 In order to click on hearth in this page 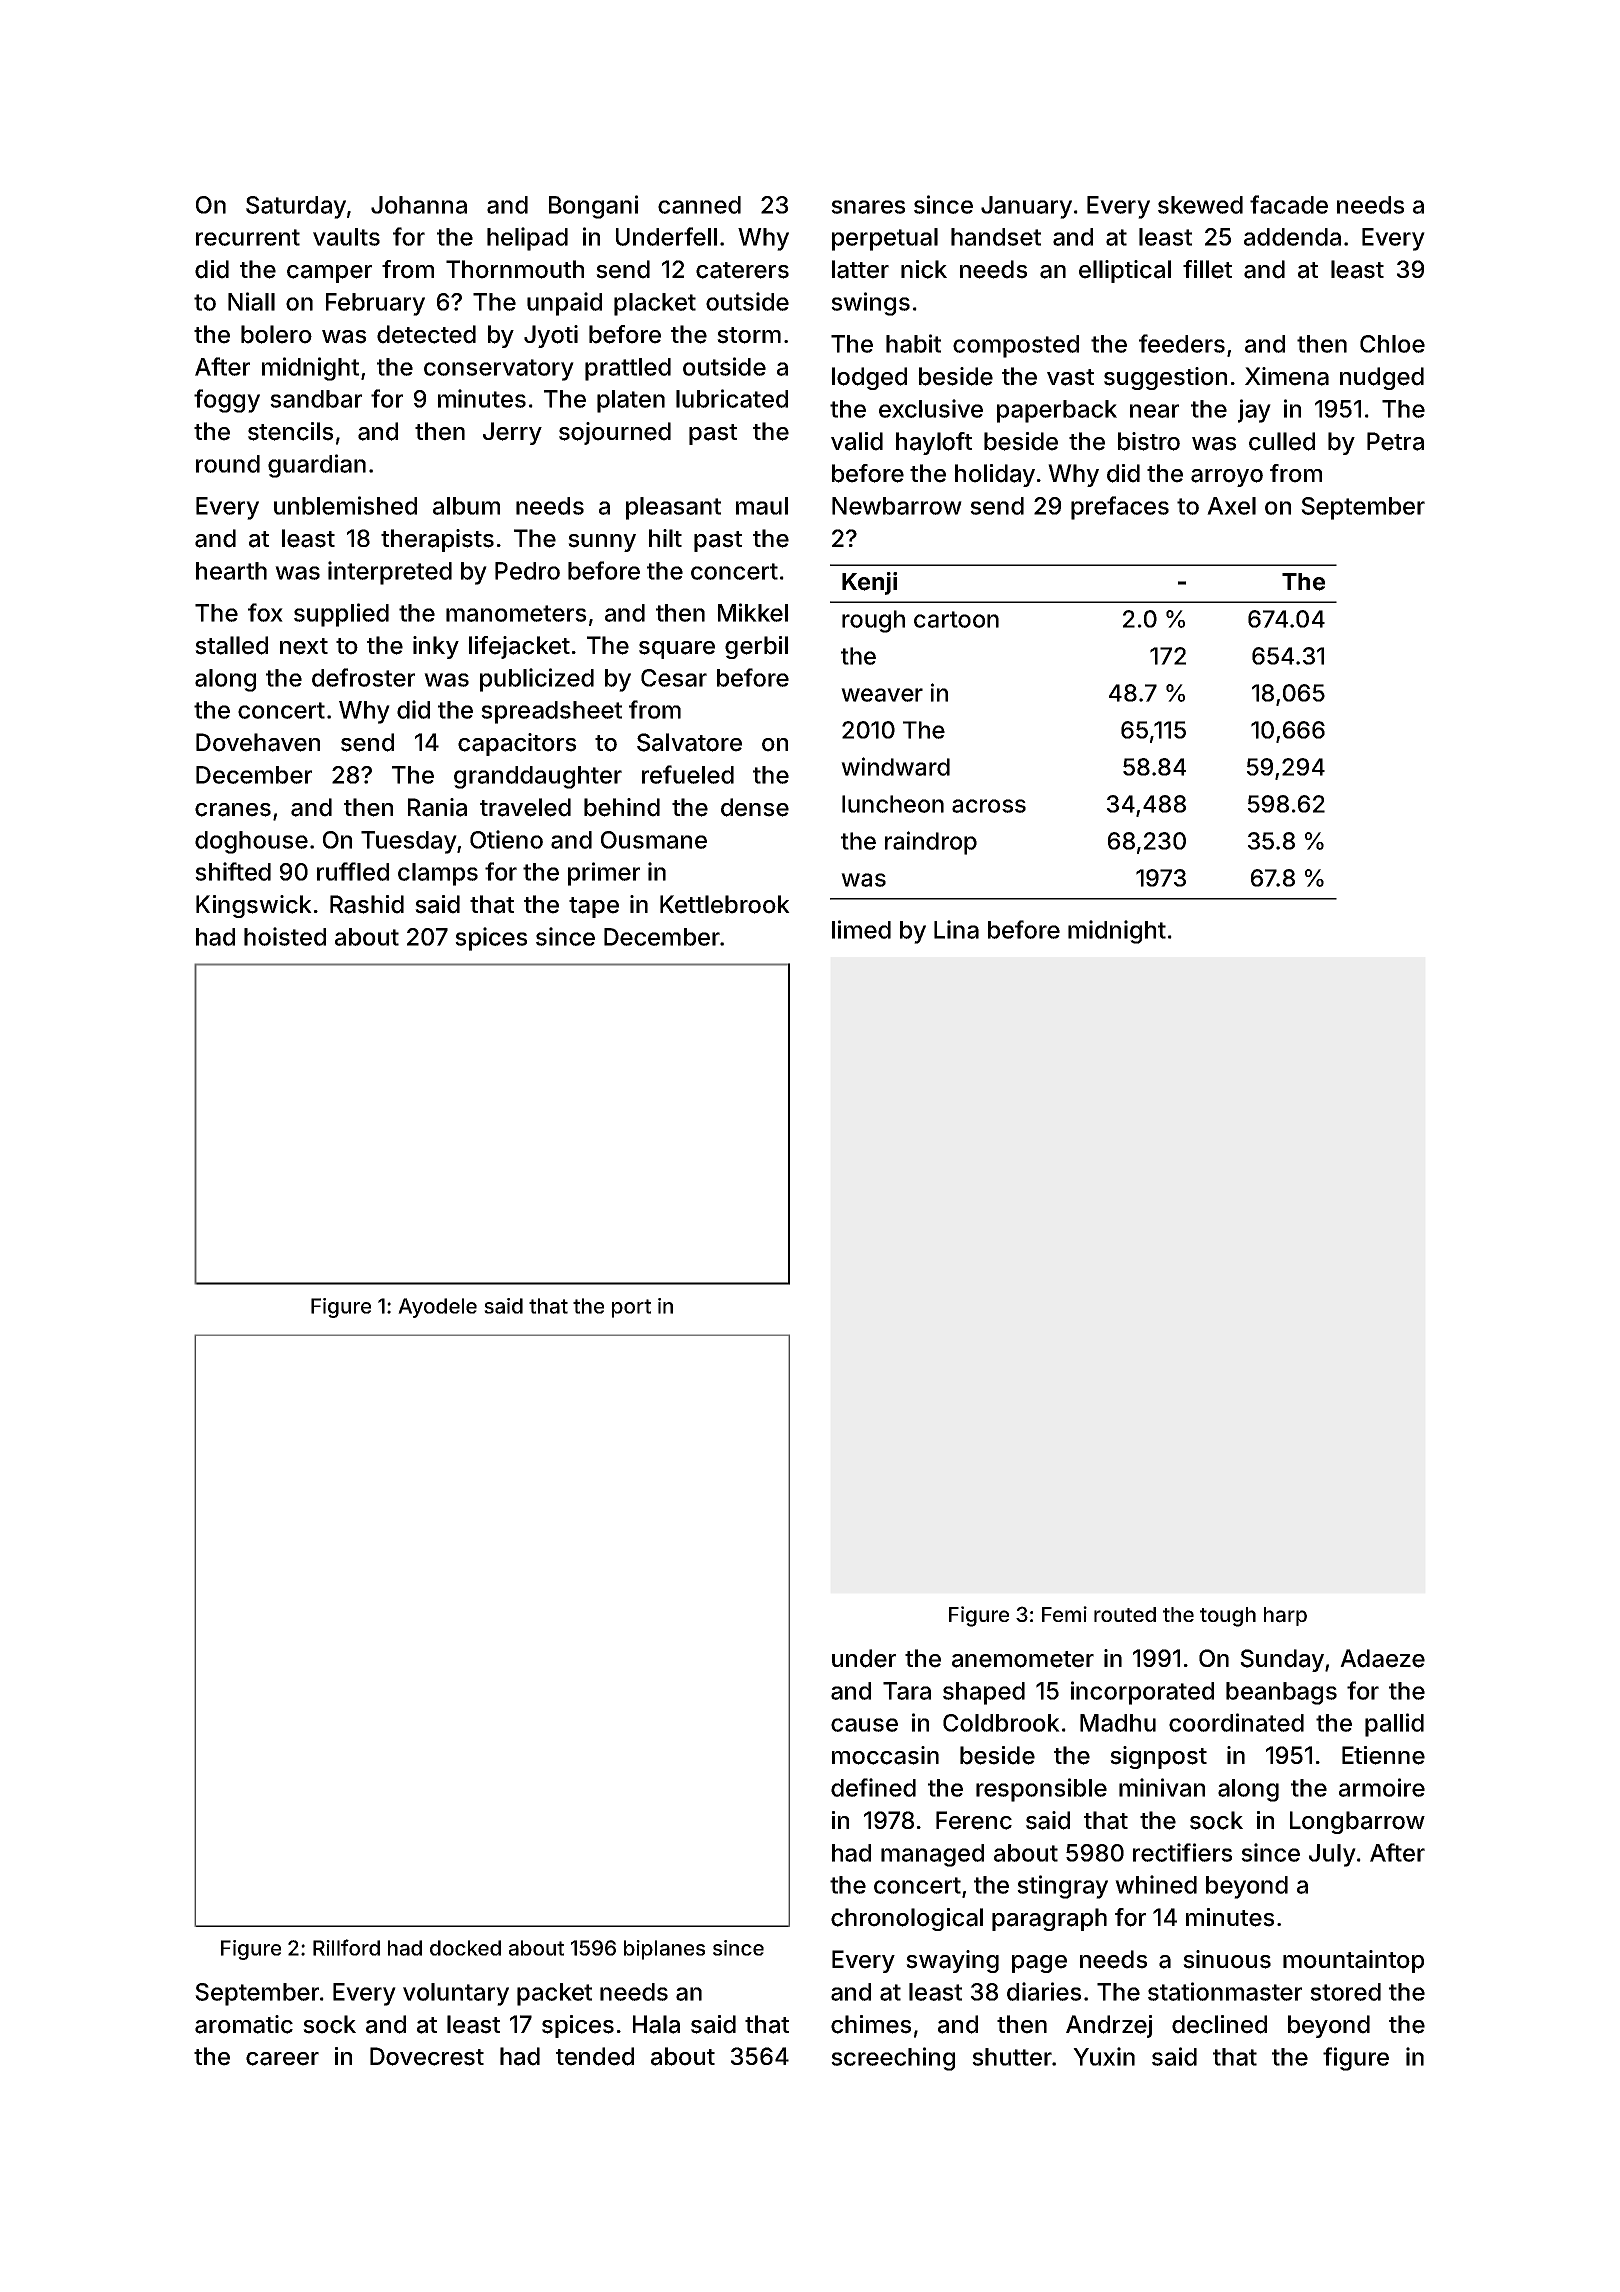, I will do `click(231, 571)`.
